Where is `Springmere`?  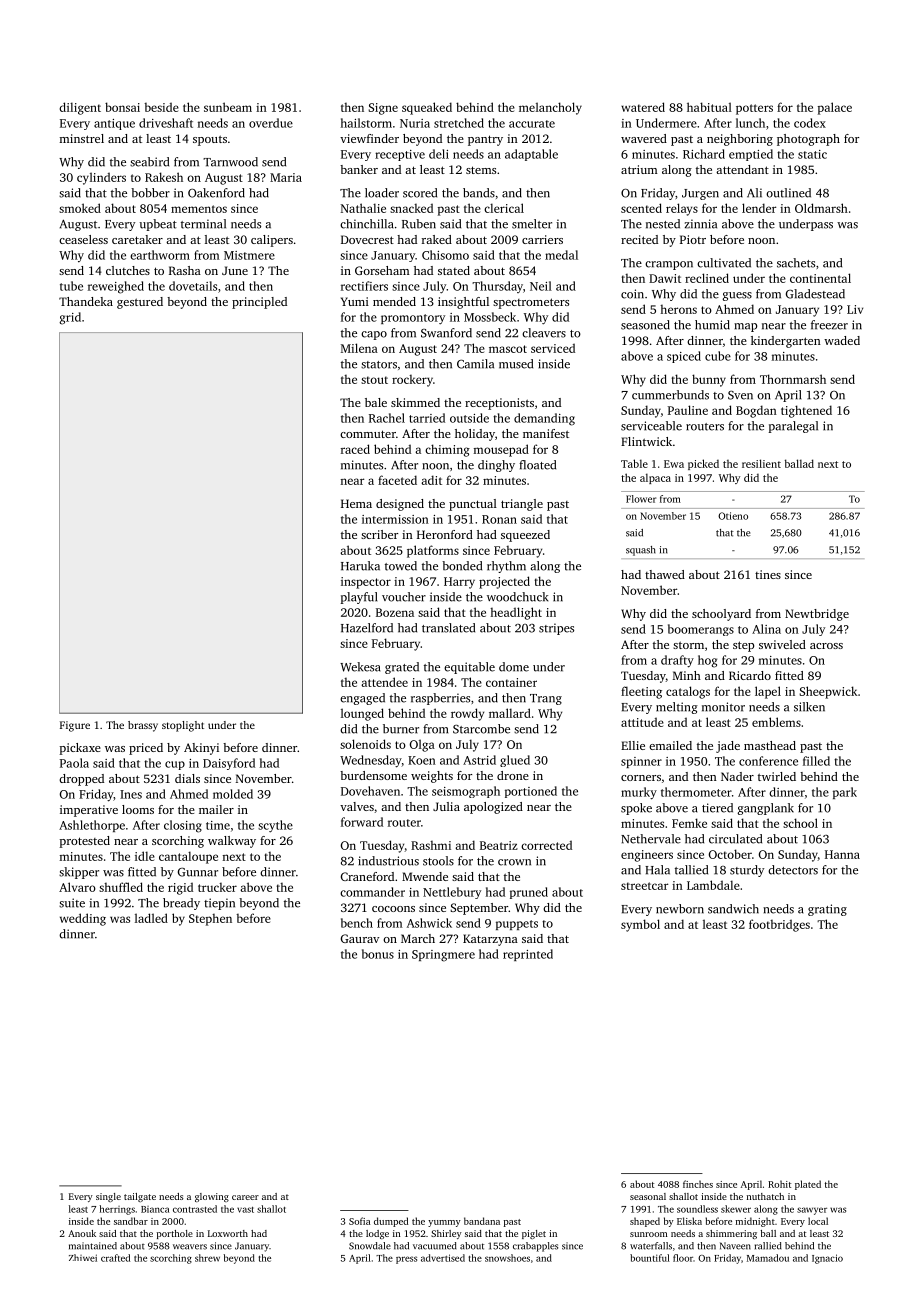 Springmere is located at coordinates (443, 956).
